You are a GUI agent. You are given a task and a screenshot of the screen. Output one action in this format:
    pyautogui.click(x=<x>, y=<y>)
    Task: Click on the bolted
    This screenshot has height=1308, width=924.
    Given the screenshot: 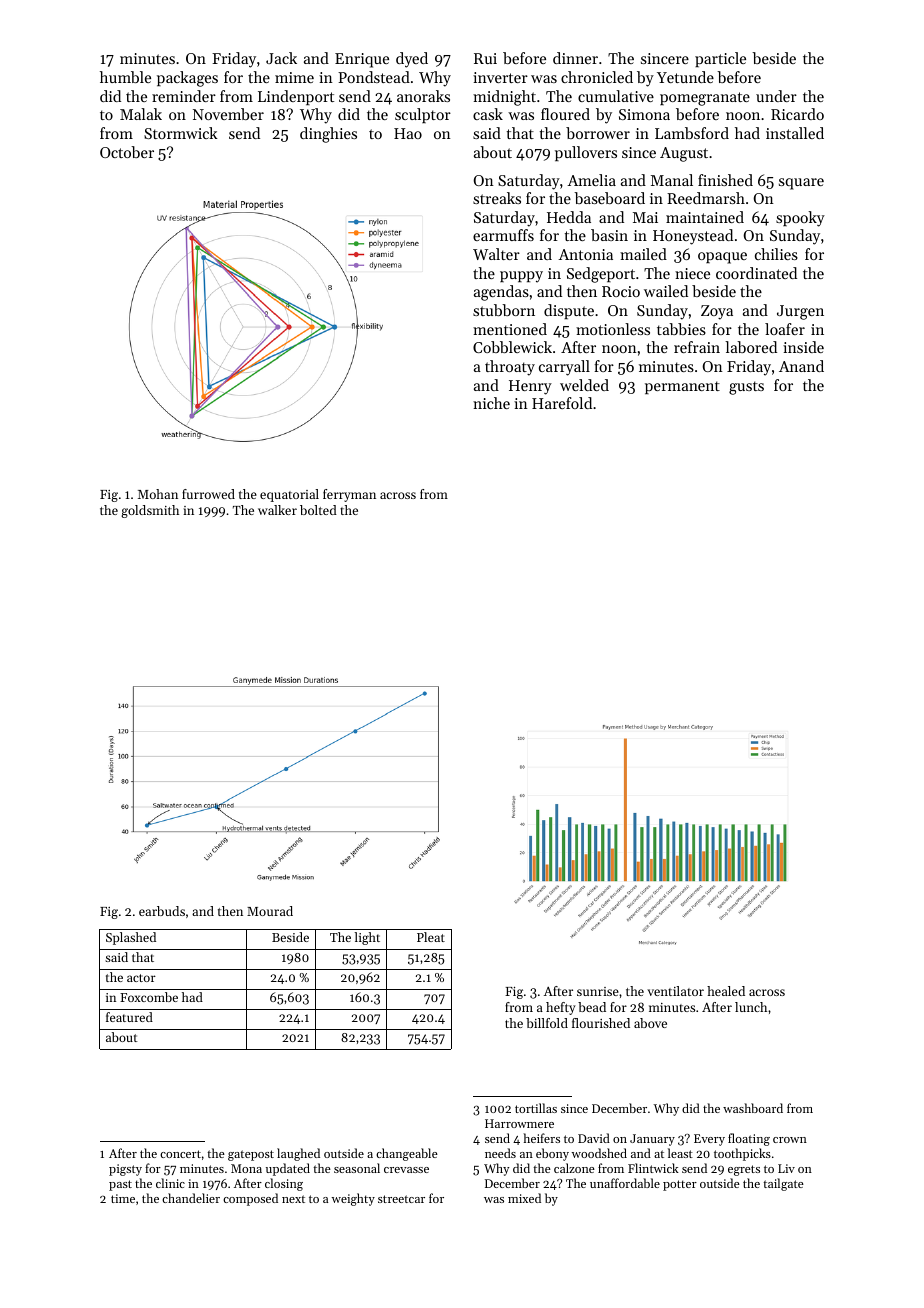 What is the action you would take?
    pyautogui.click(x=318, y=510)
